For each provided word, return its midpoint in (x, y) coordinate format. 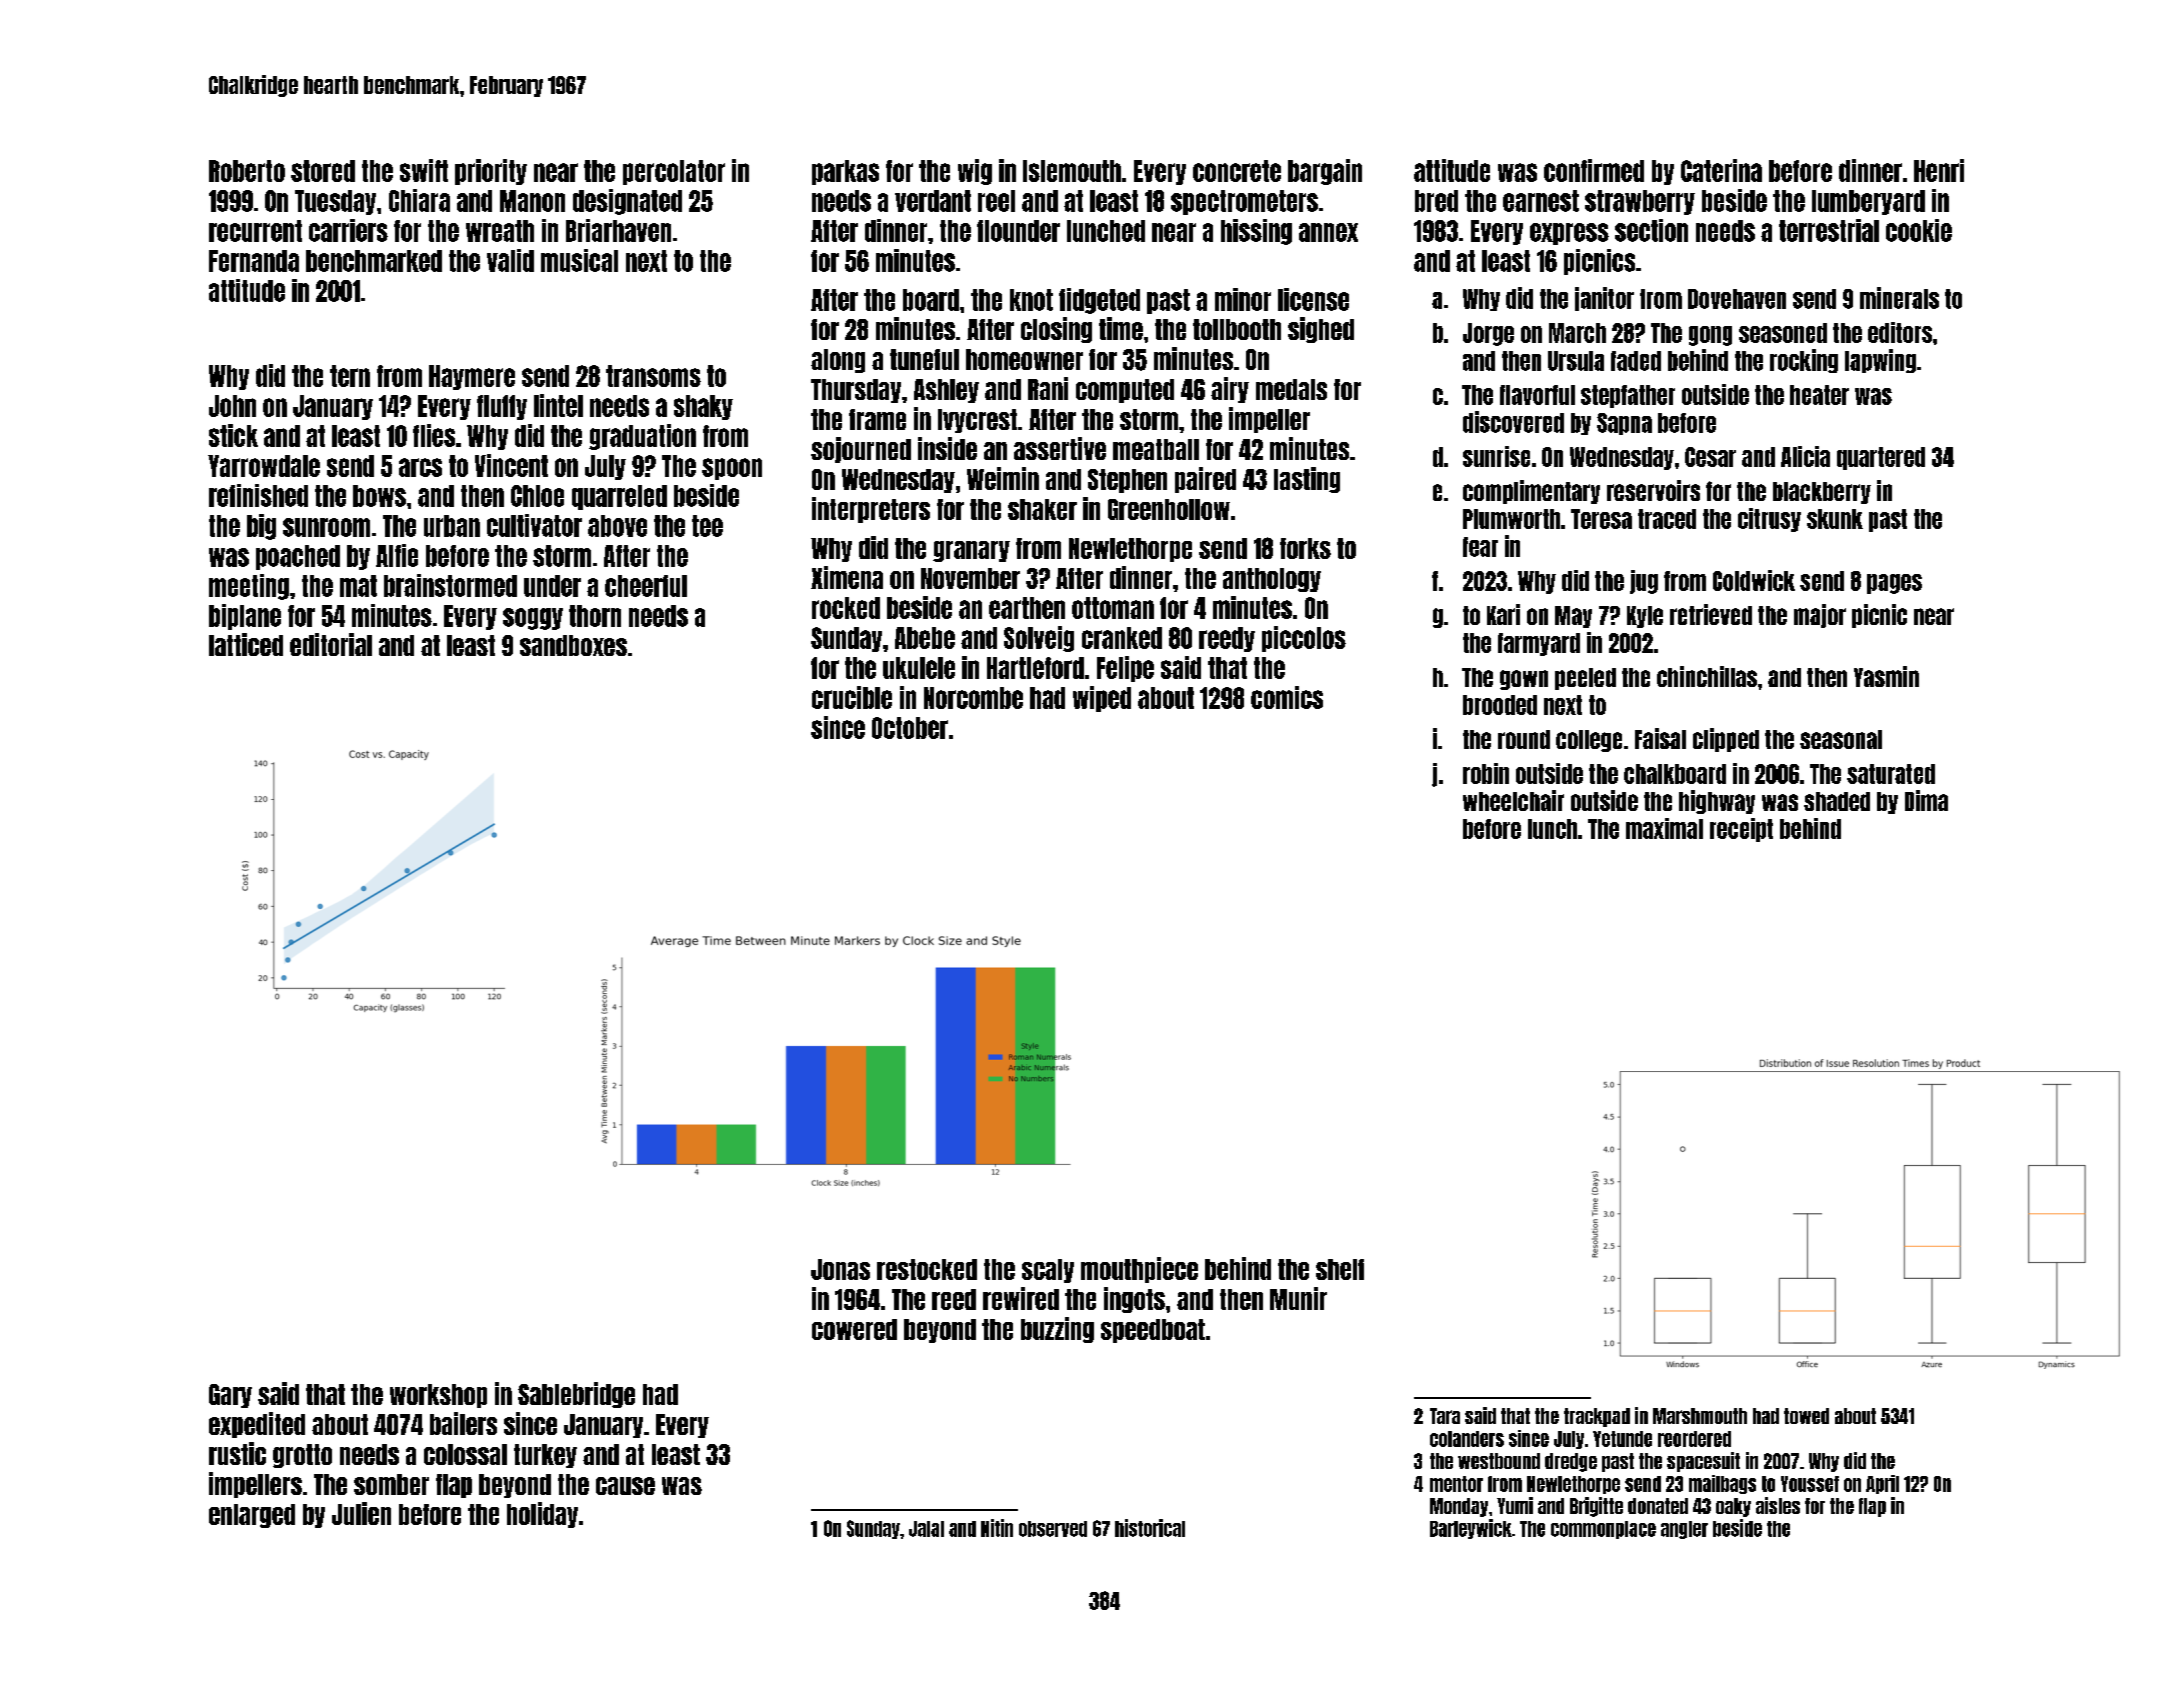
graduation (642, 437)
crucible (852, 697)
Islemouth (1072, 171)
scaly (1048, 1271)
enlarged (252, 1516)
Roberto (247, 171)
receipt (1741, 830)
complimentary (1531, 492)
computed (1125, 391)
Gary (230, 1396)
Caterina (1721, 170)
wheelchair (1513, 800)
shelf (1340, 1269)
